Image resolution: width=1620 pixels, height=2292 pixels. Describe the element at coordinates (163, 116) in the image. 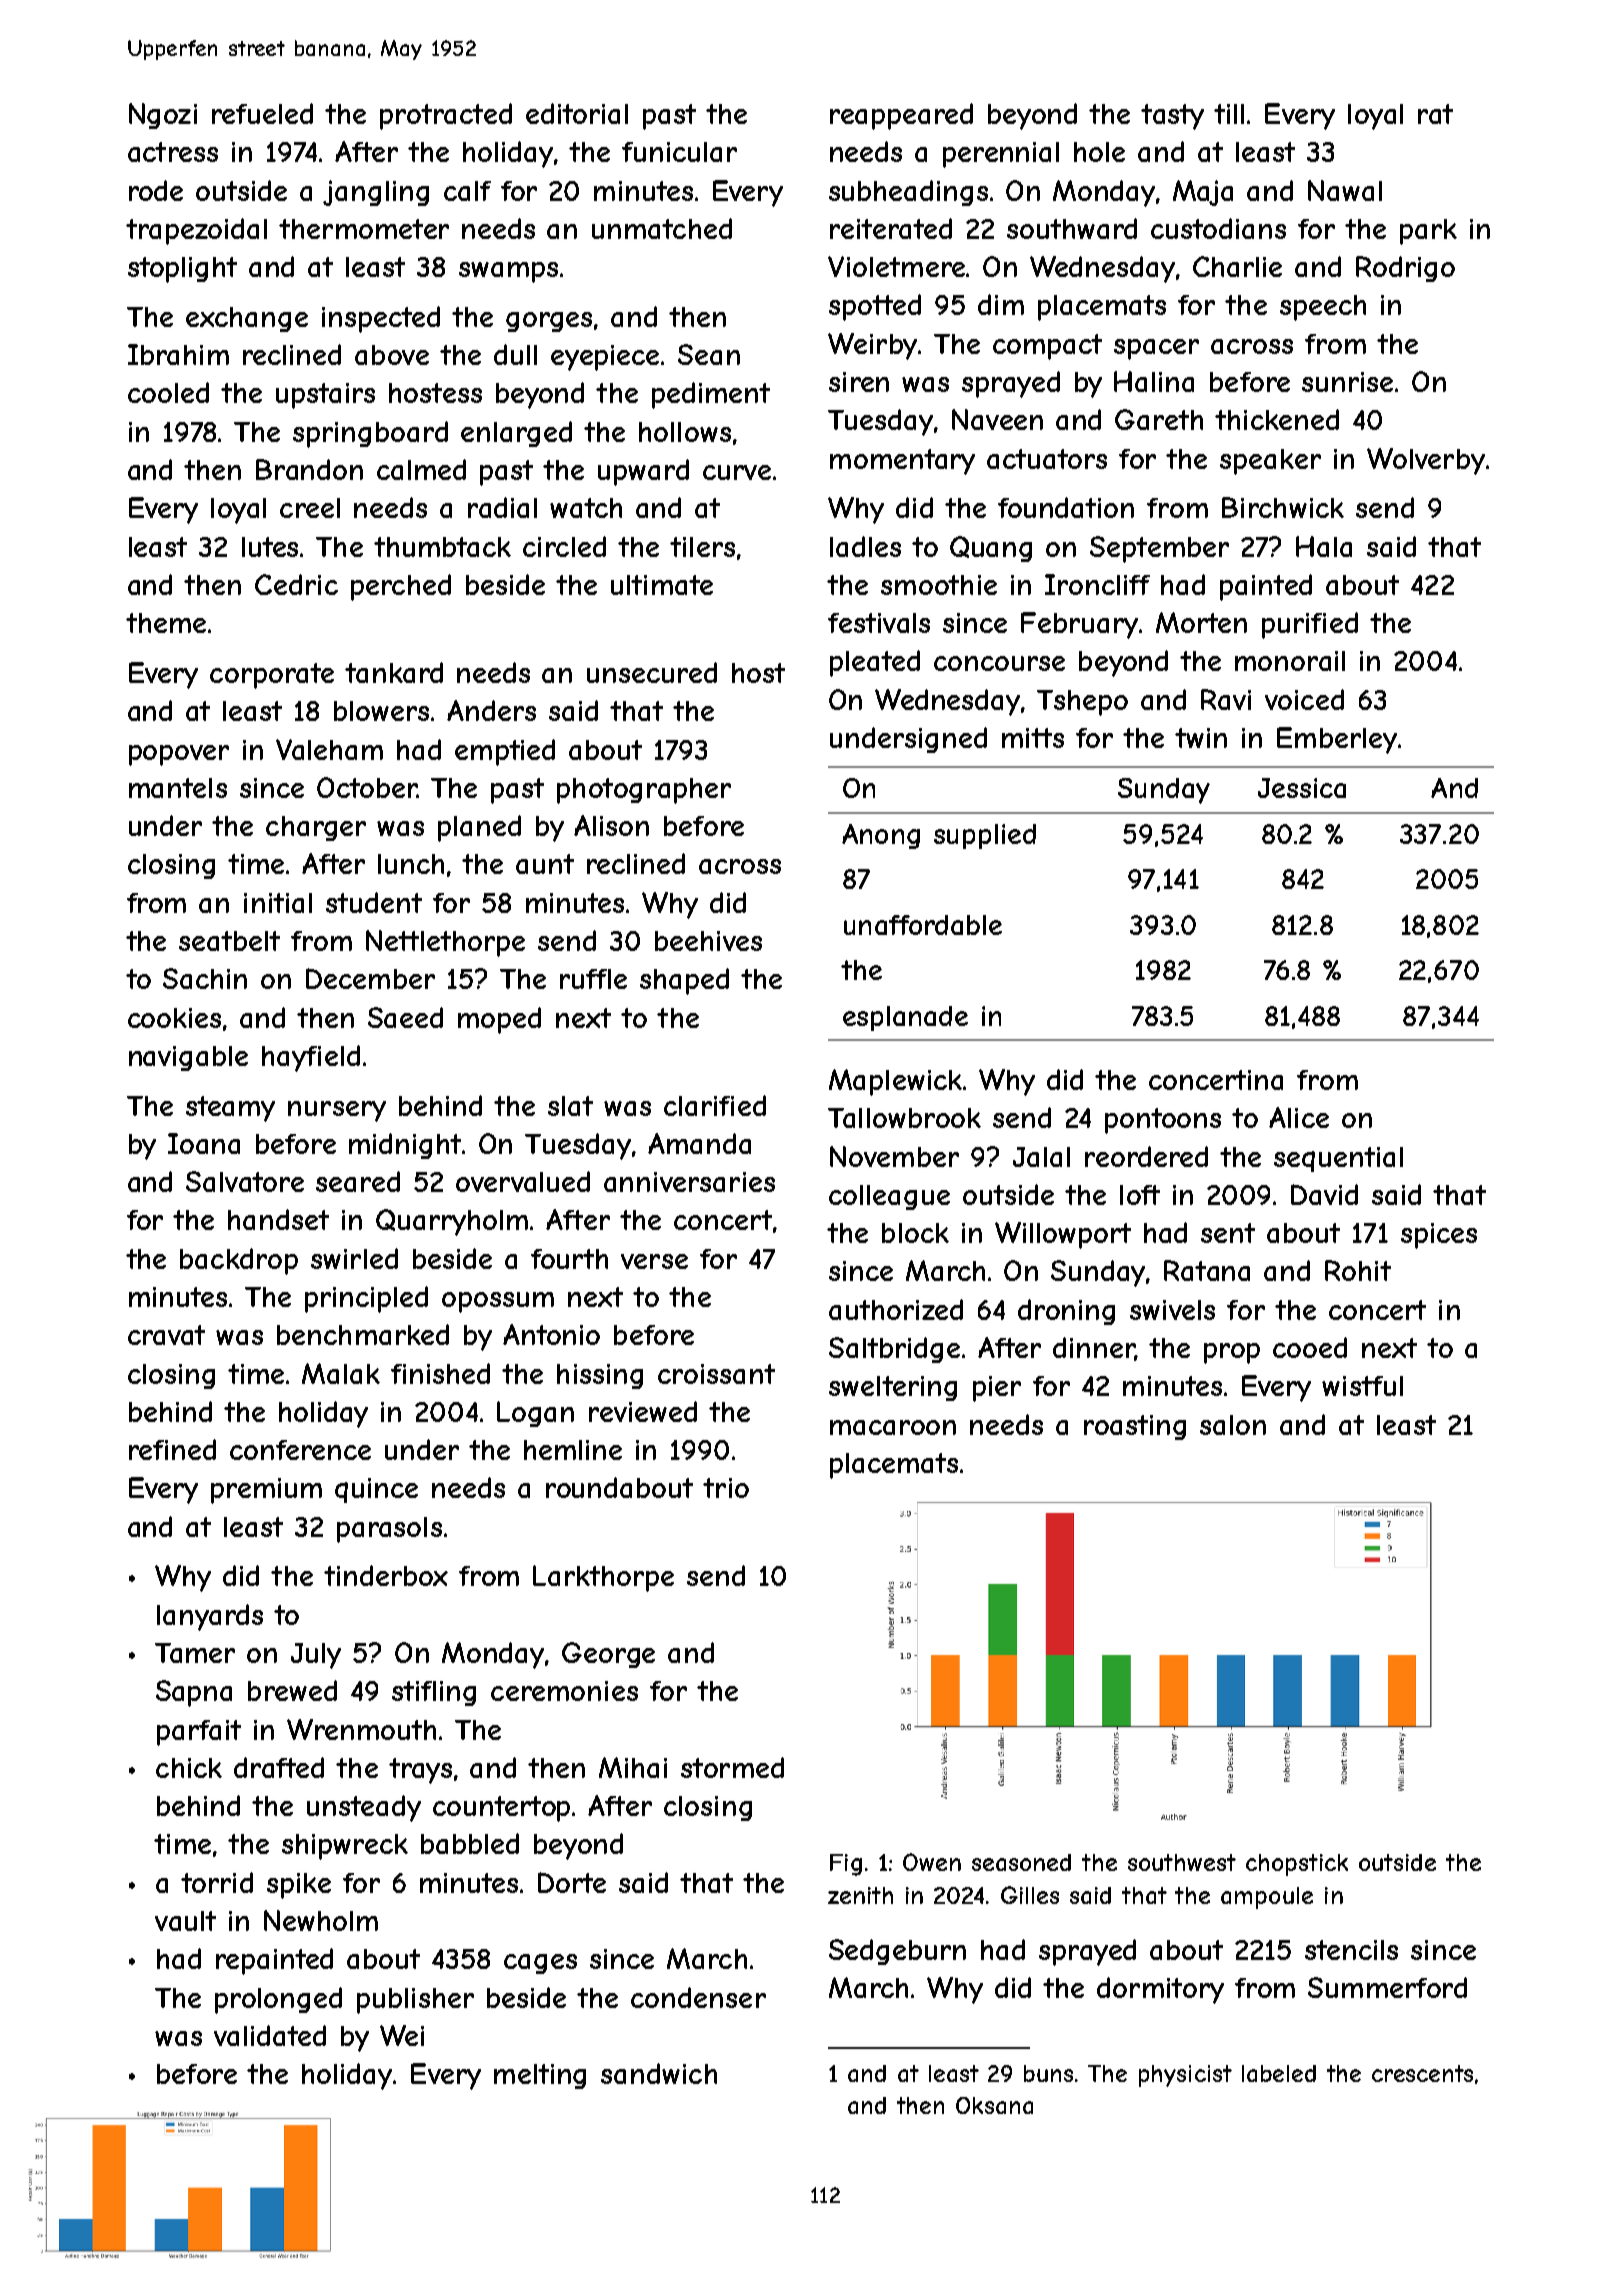

I see `Ngozi` at that location.
